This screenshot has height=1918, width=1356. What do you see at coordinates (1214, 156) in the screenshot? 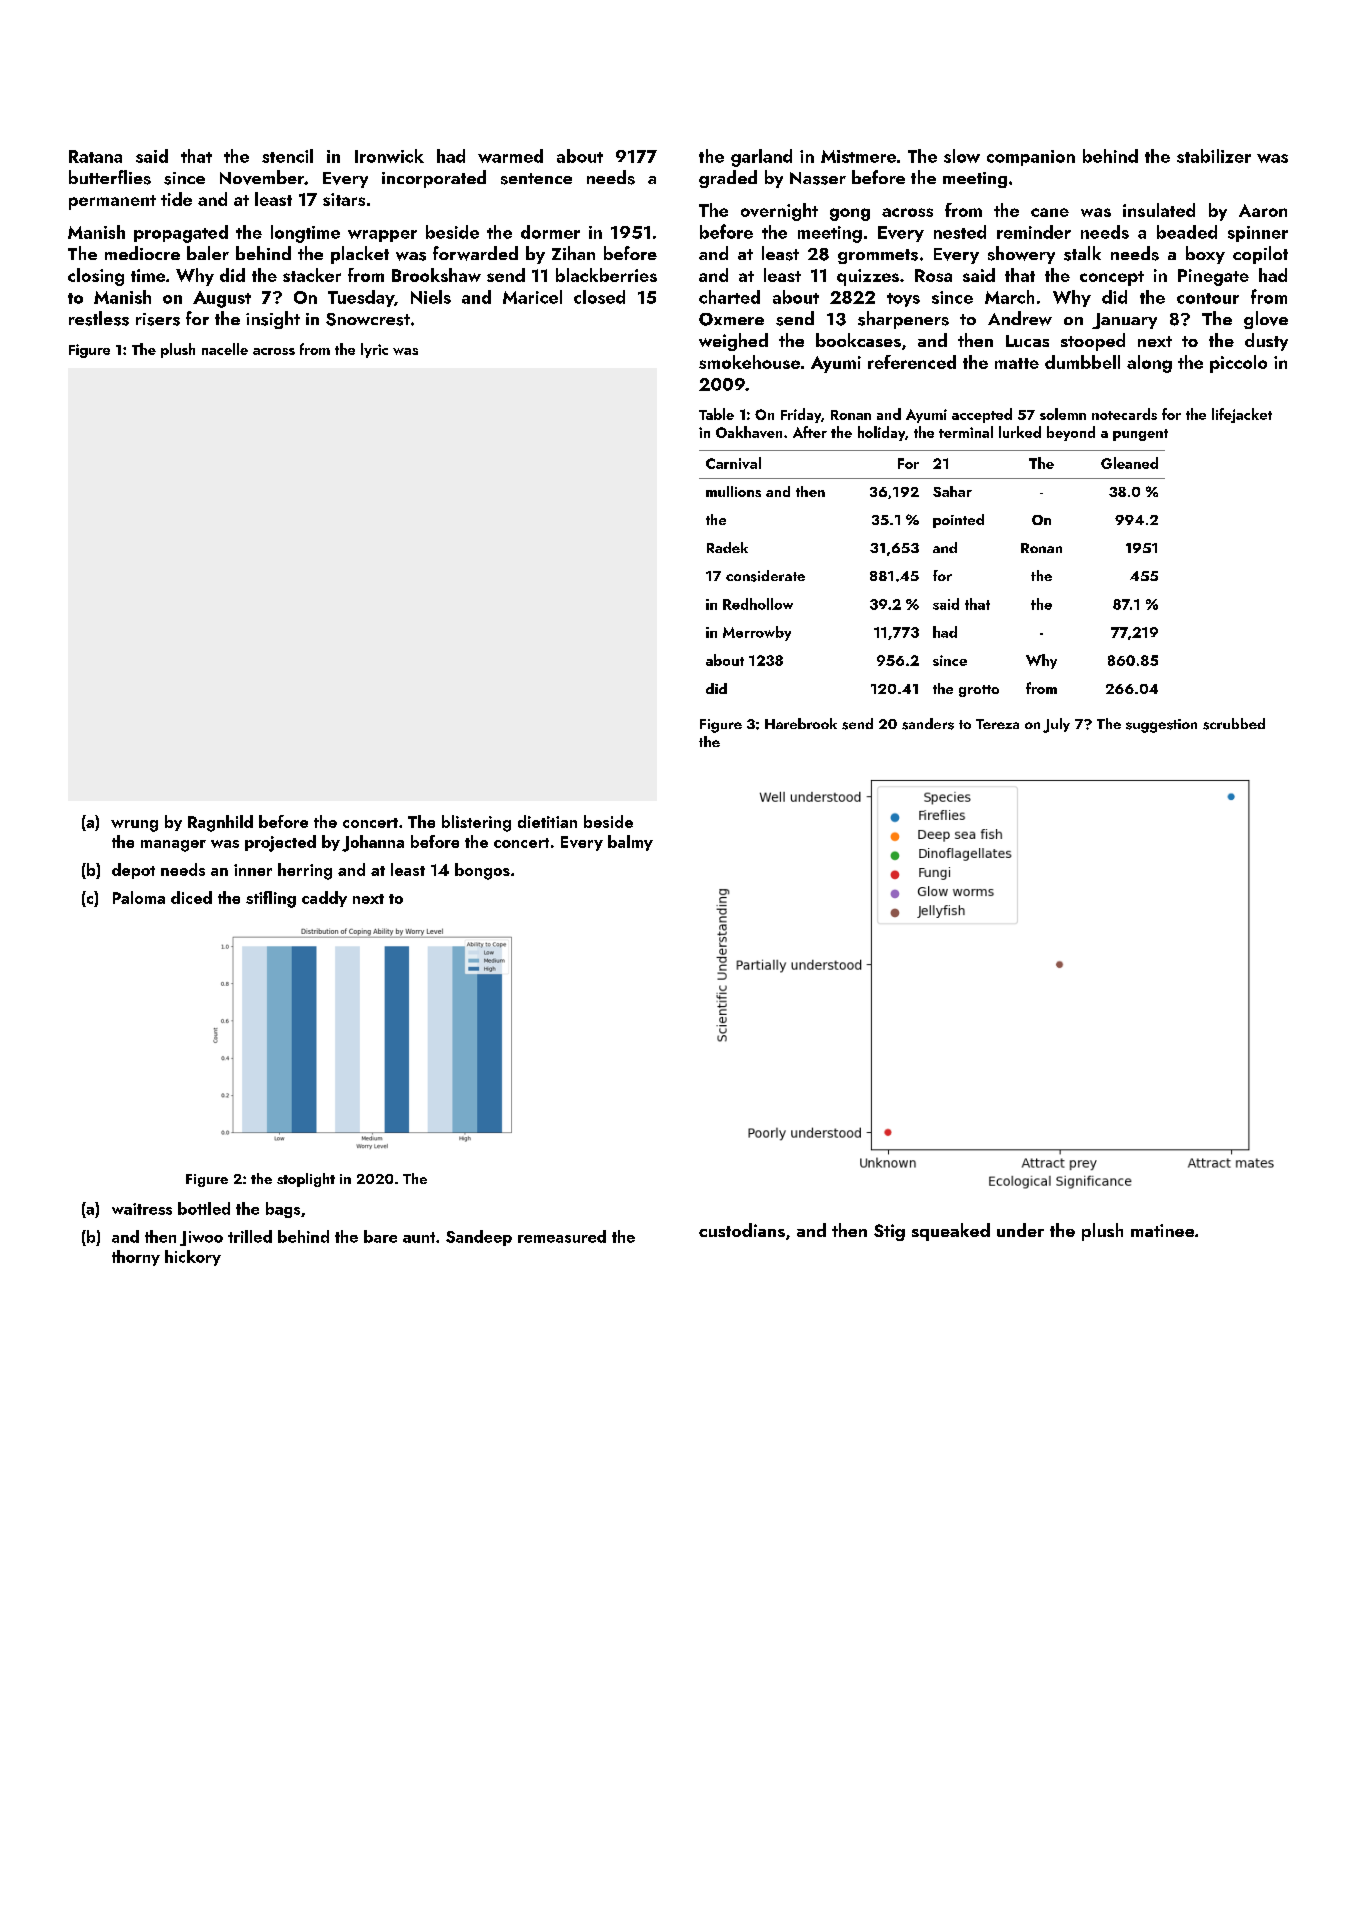
I see `stabilizer` at bounding box center [1214, 156].
